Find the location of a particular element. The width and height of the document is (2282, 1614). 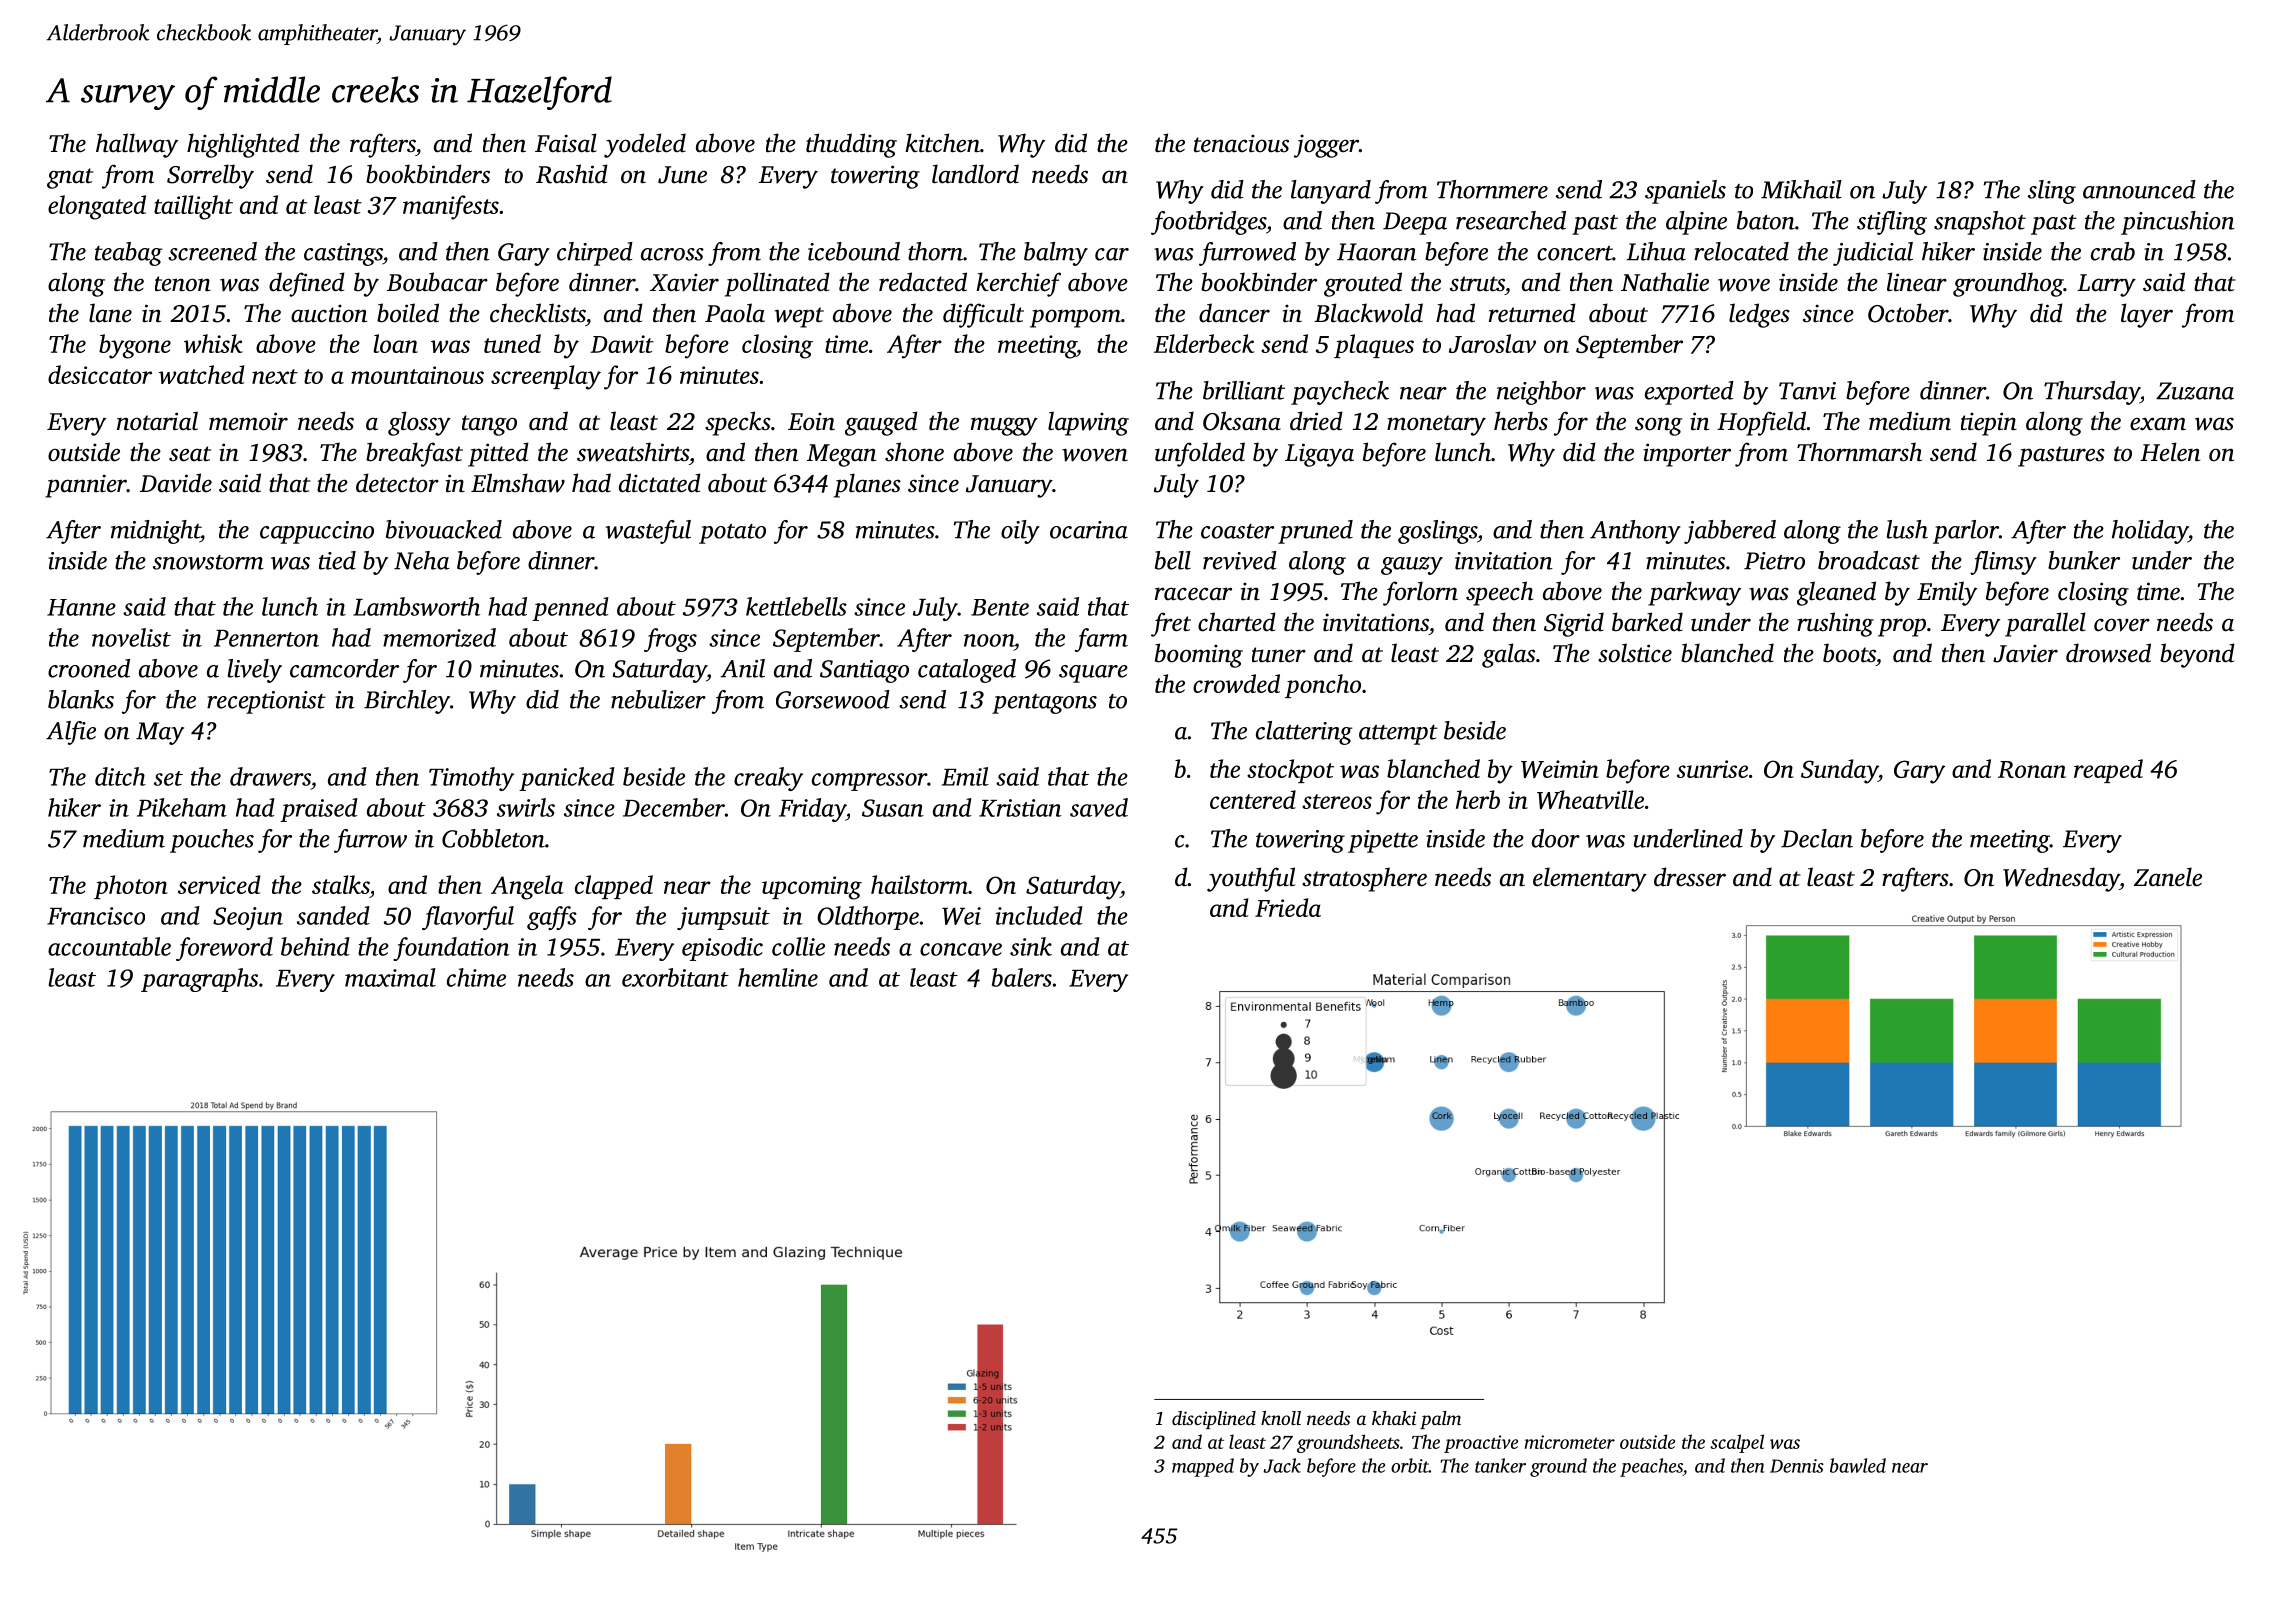

lush is located at coordinates (1907, 529).
